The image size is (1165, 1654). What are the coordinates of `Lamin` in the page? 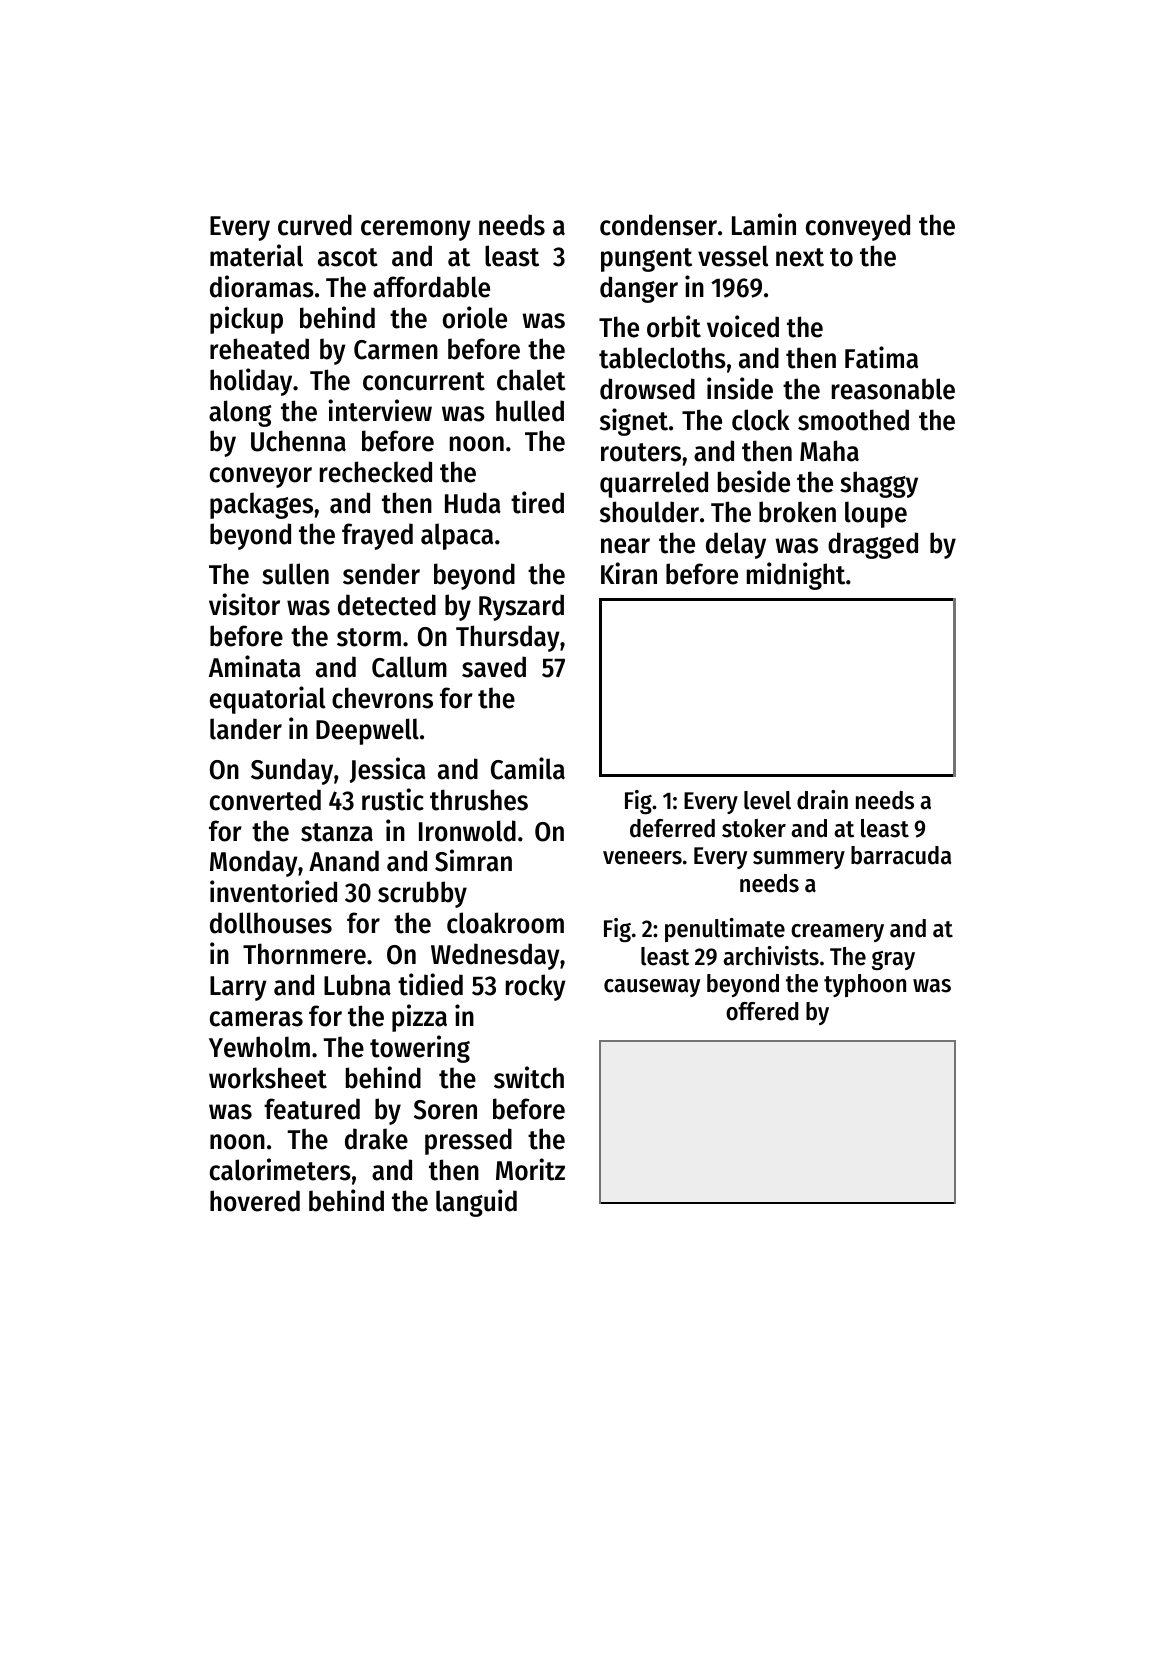 It's located at (764, 224).
